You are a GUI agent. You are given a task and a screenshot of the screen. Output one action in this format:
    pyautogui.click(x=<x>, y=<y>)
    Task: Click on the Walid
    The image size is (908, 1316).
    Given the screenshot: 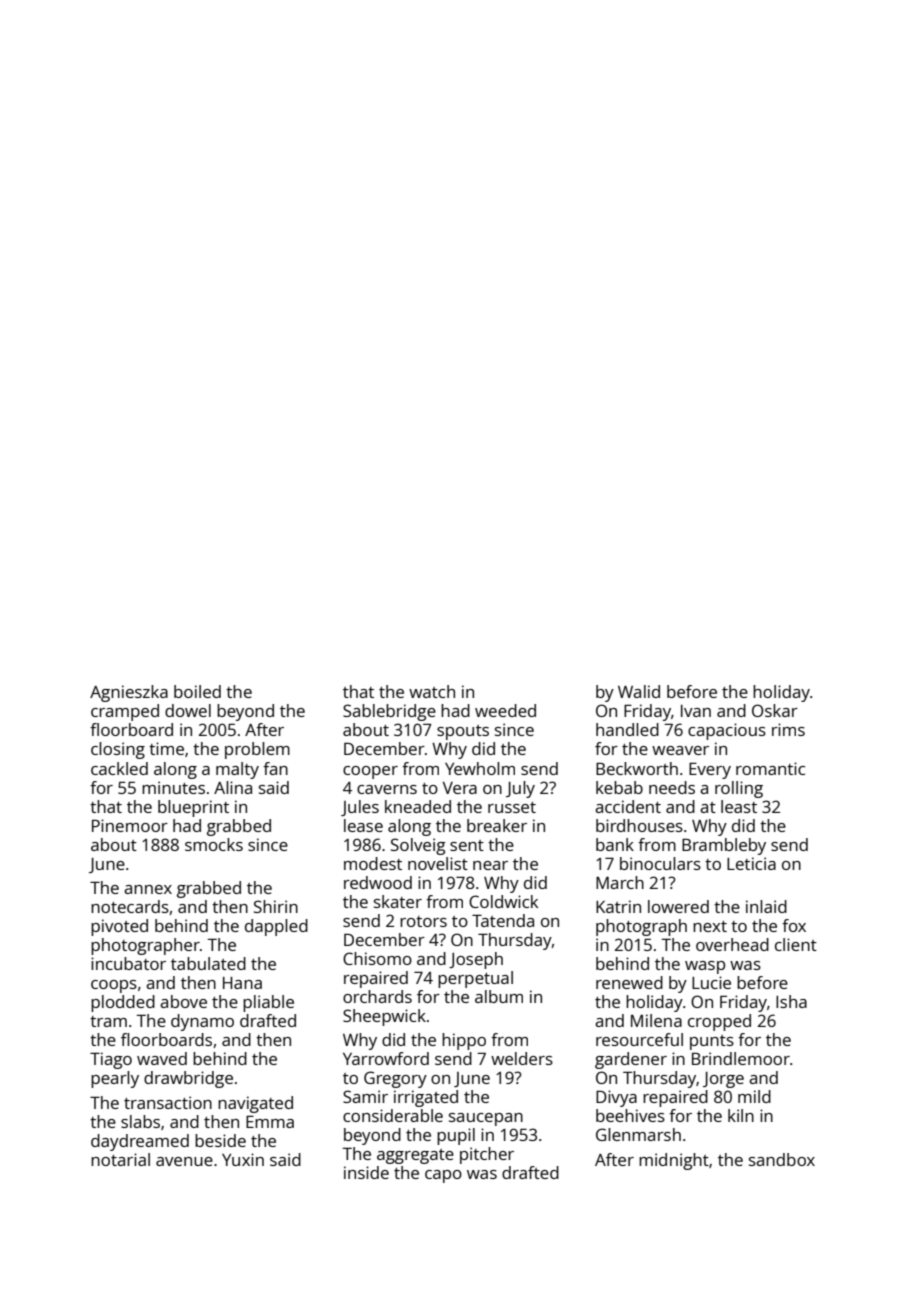 What is the action you would take?
    pyautogui.click(x=639, y=691)
